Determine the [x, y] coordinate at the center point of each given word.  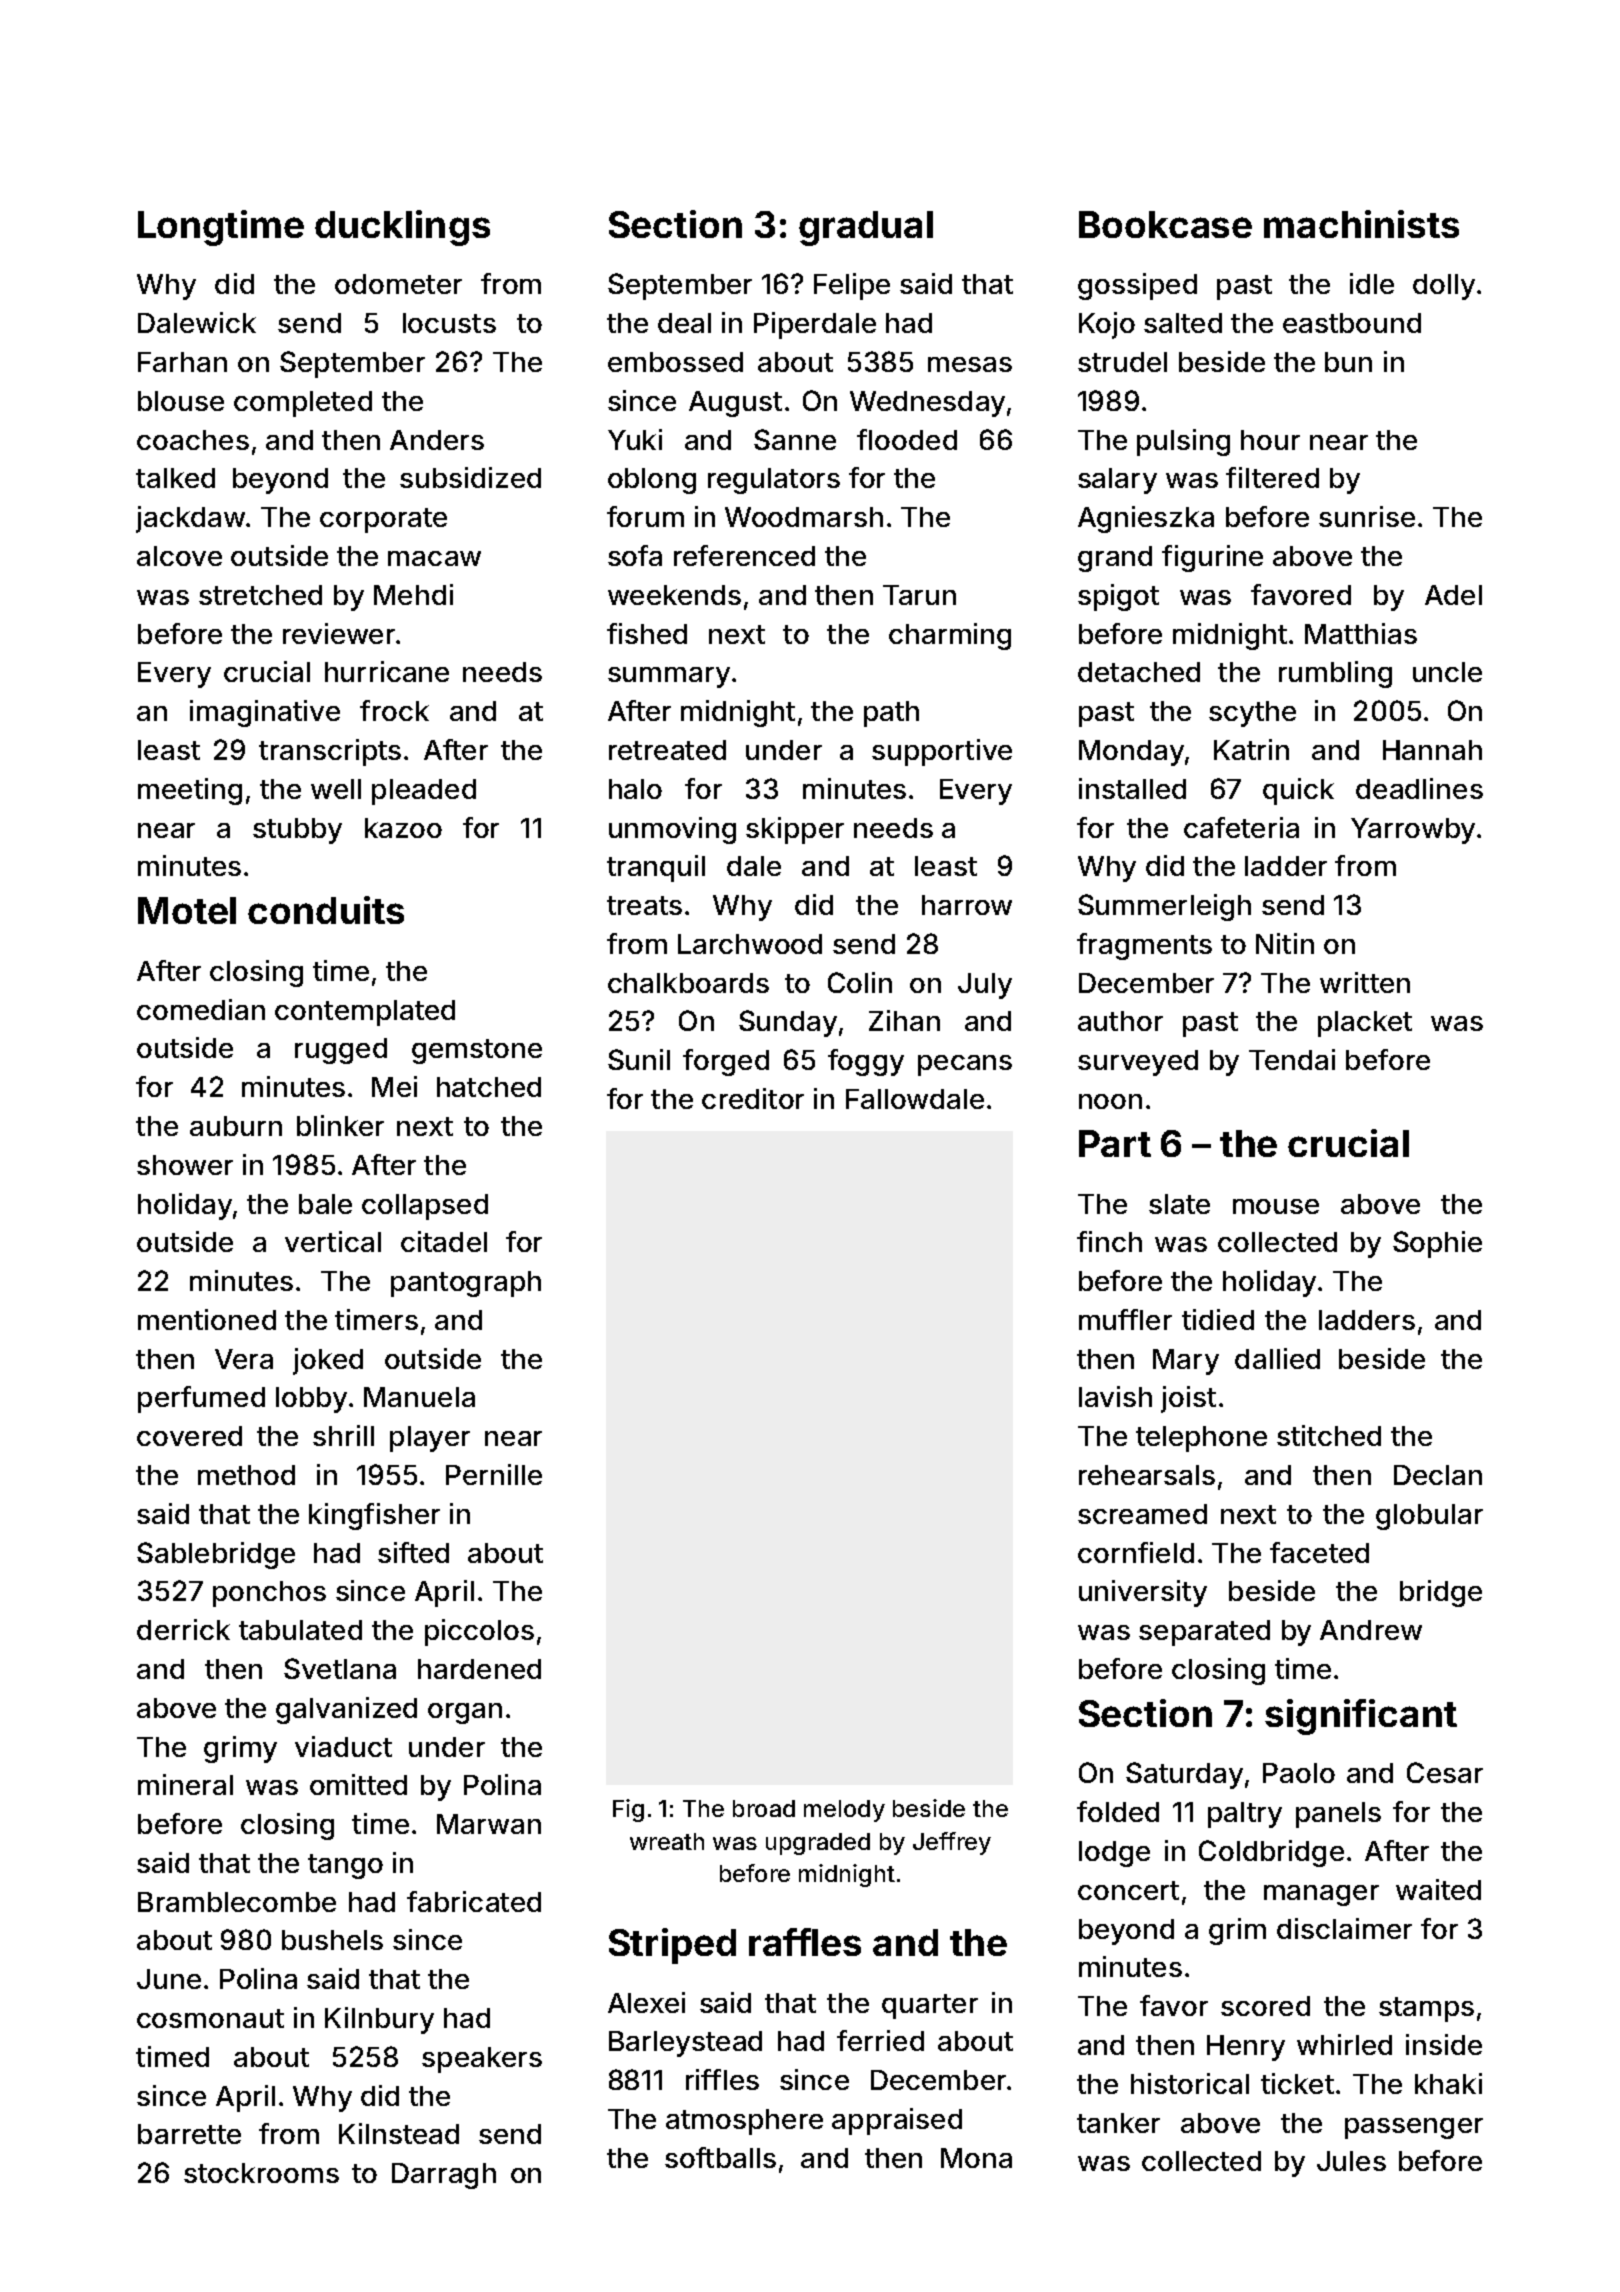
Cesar [1445, 1772]
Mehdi [413, 594]
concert [1128, 1890]
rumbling [1335, 674]
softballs [720, 2157]
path [891, 714]
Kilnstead [399, 2133]
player [430, 1439]
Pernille [494, 1474]
